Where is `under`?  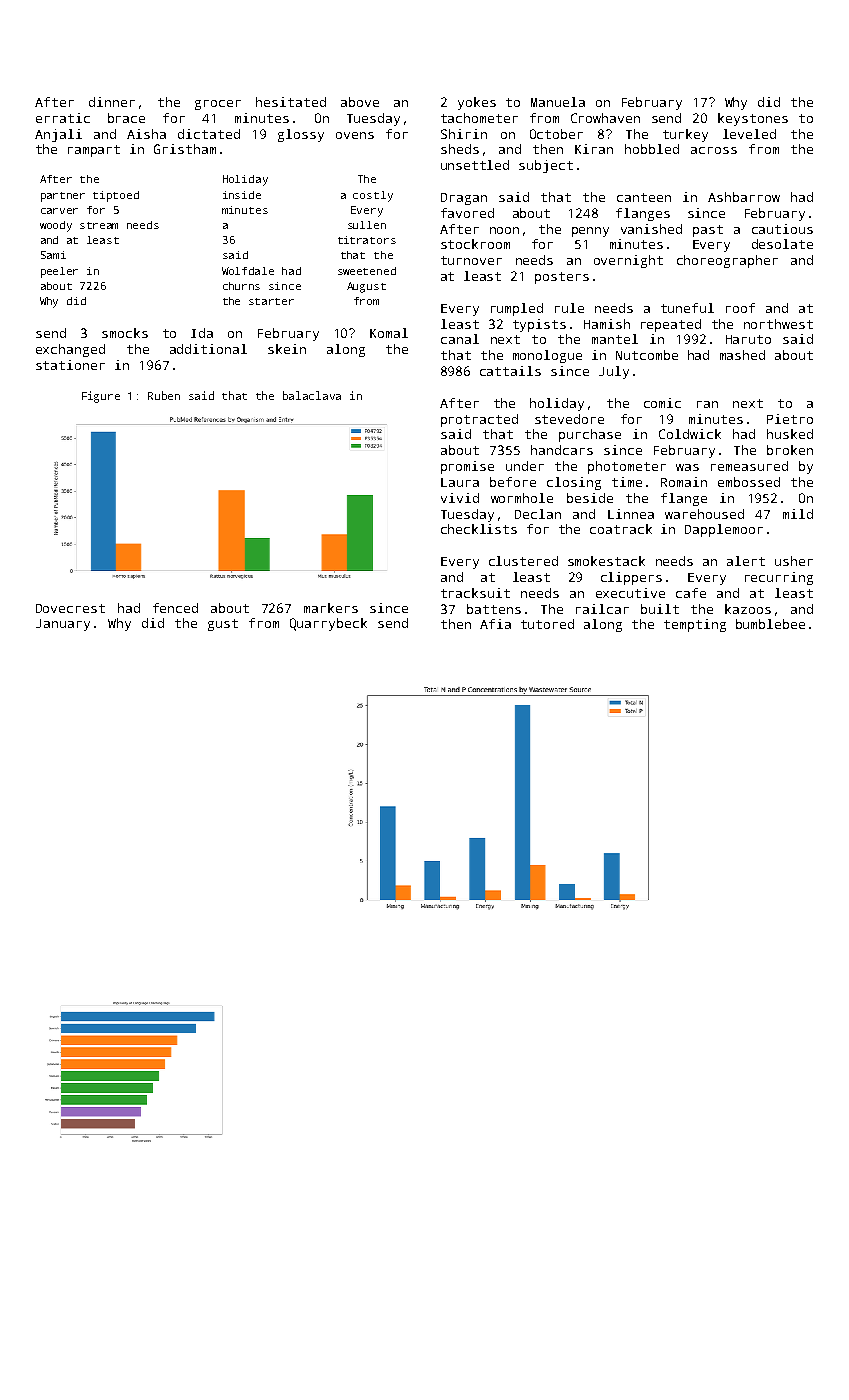 under is located at coordinates (525, 466).
